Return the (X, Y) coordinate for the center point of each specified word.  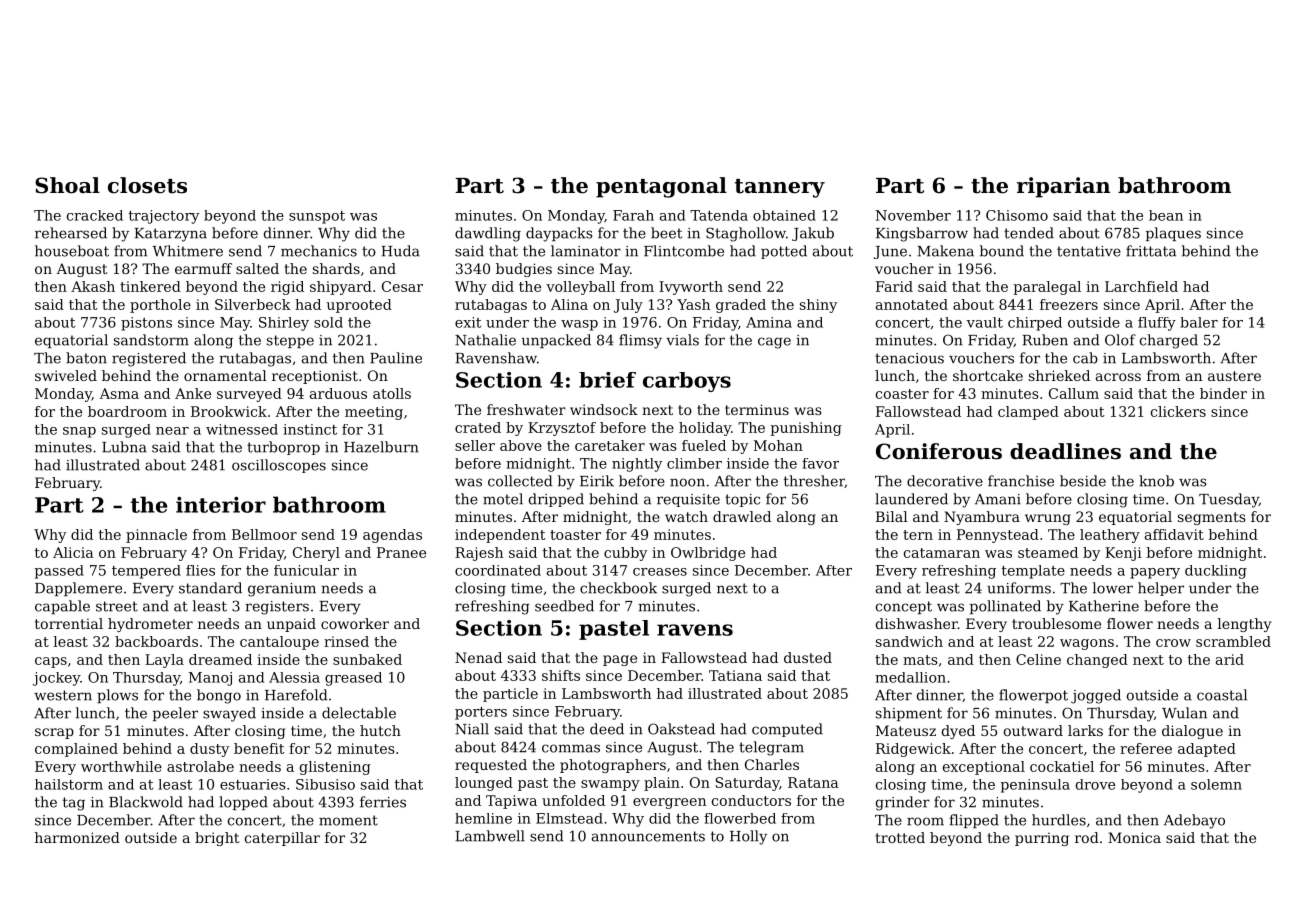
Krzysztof (562, 429)
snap (79, 432)
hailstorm (69, 784)
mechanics (319, 251)
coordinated (498, 570)
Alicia (73, 552)
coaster (902, 394)
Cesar (402, 286)
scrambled (1233, 641)
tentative (1089, 251)
